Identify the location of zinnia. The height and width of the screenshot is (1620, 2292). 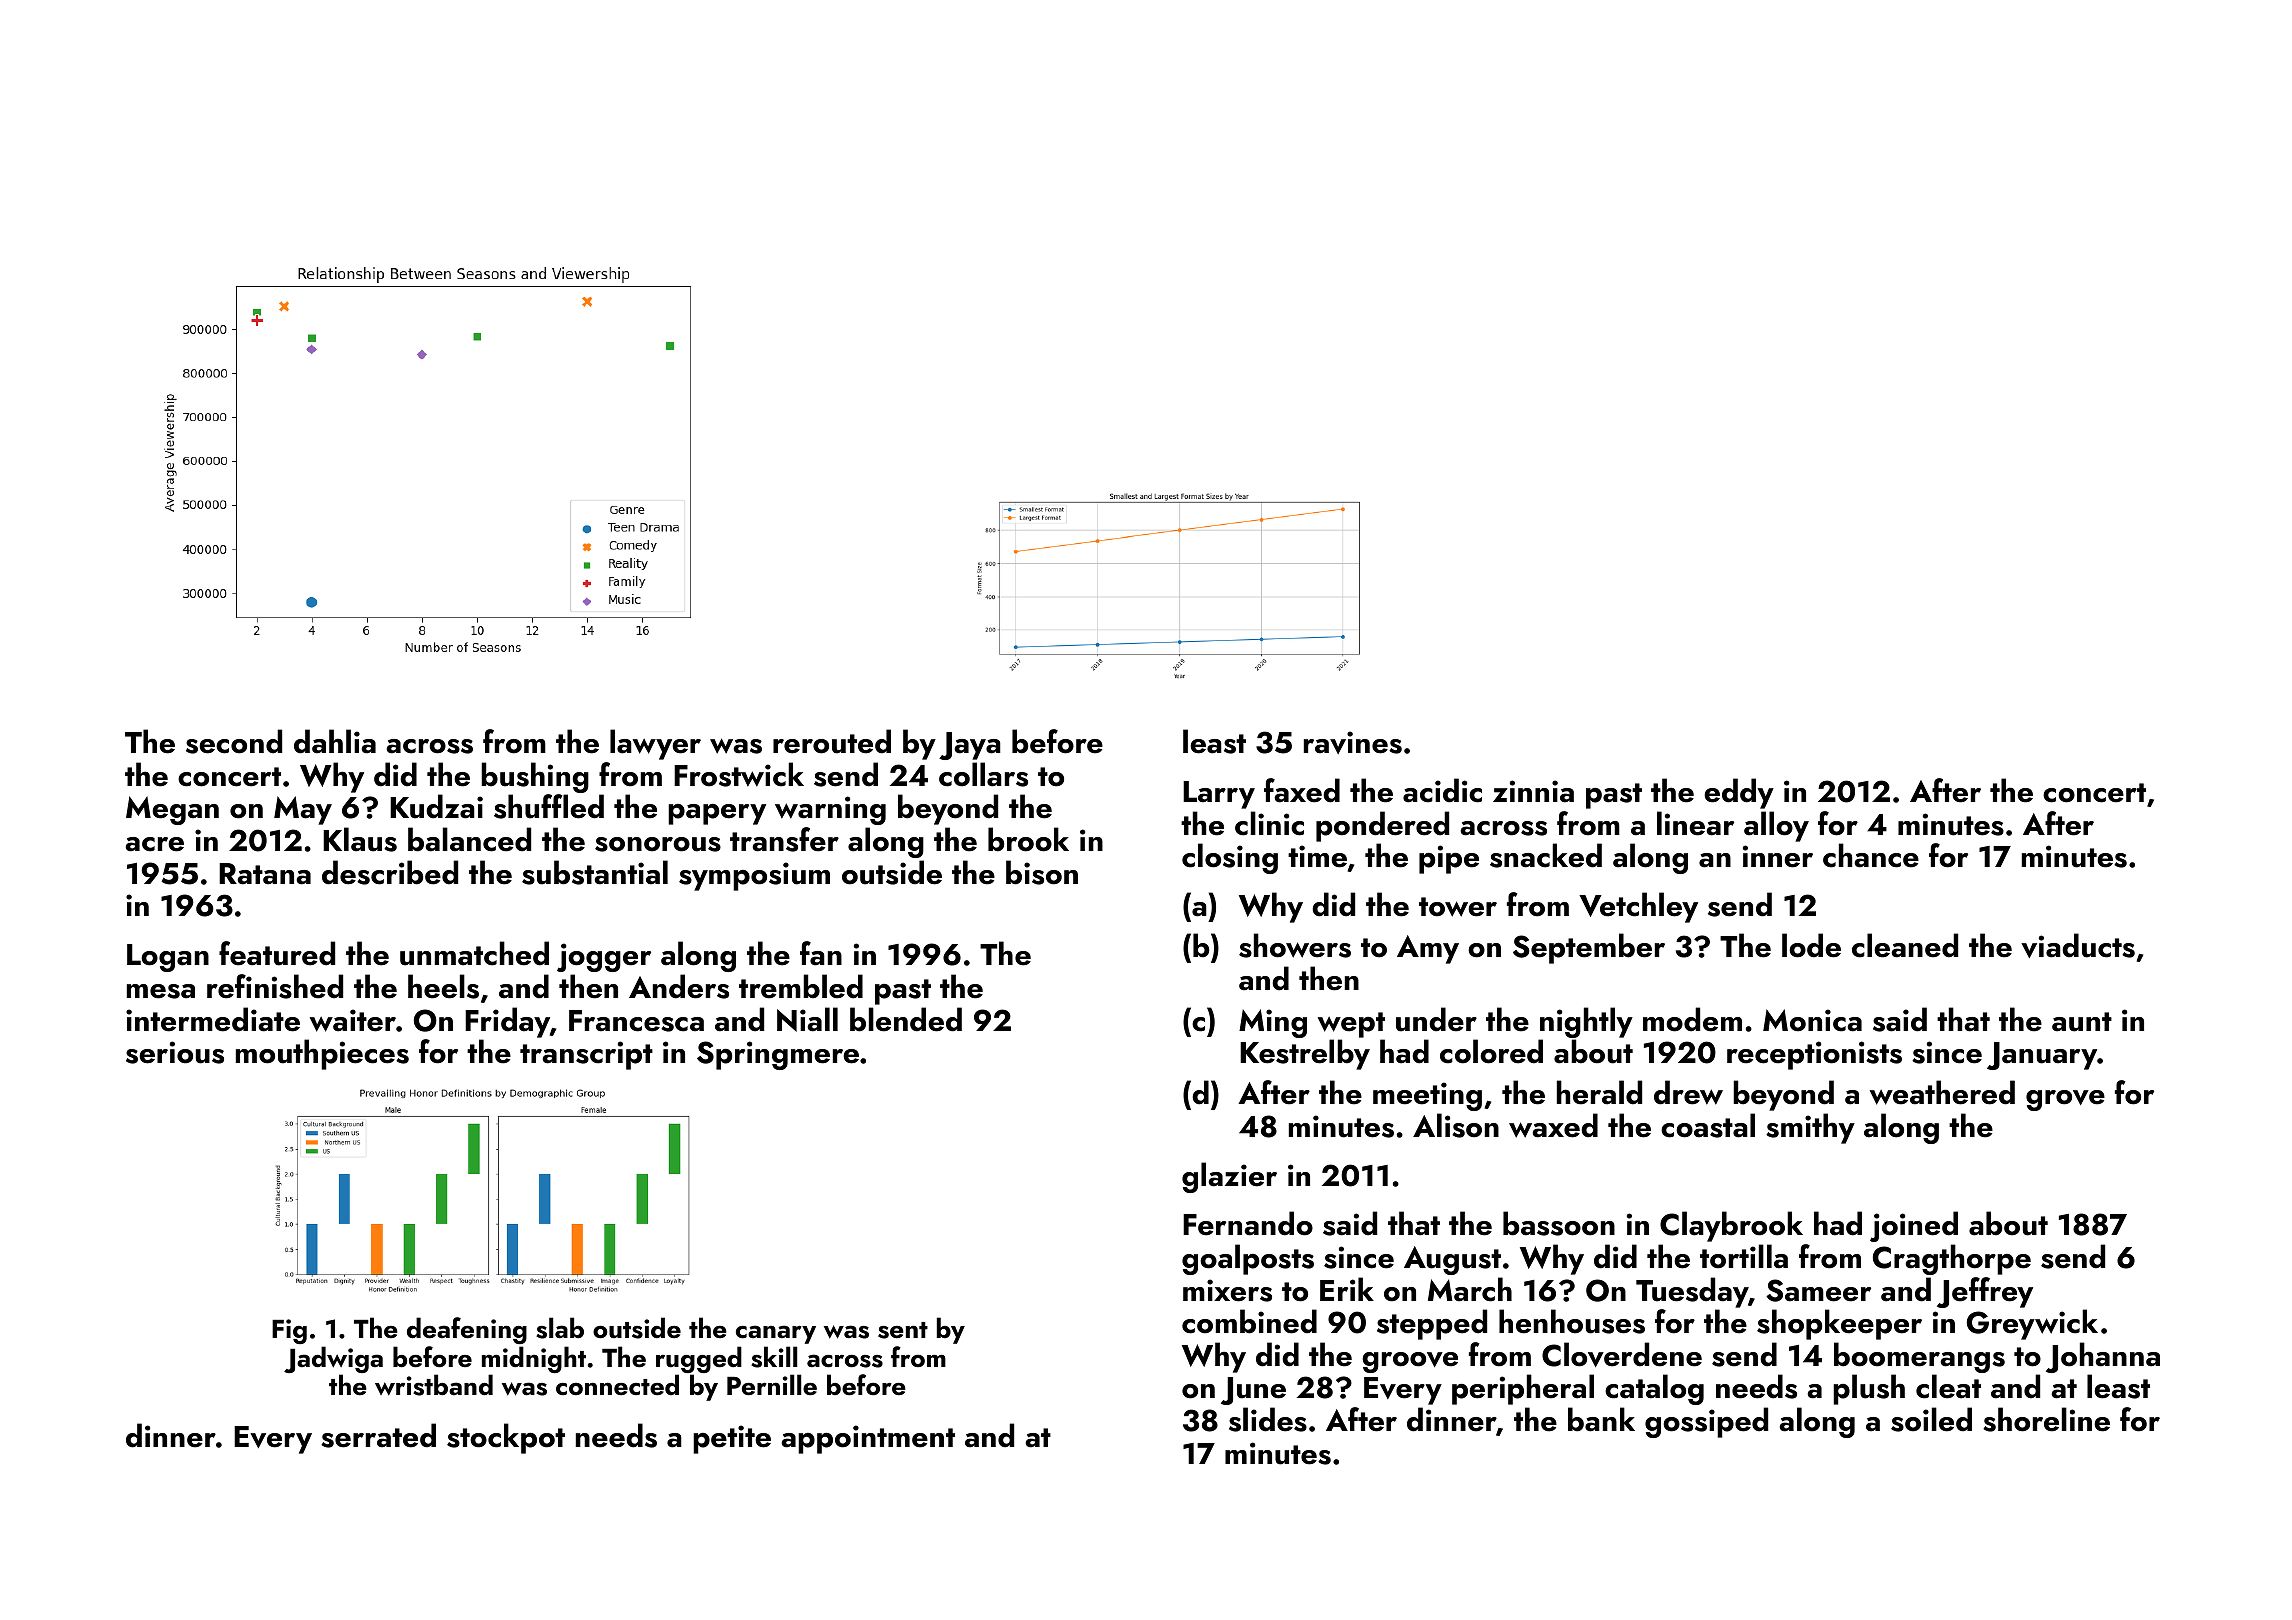
(1533, 791).
